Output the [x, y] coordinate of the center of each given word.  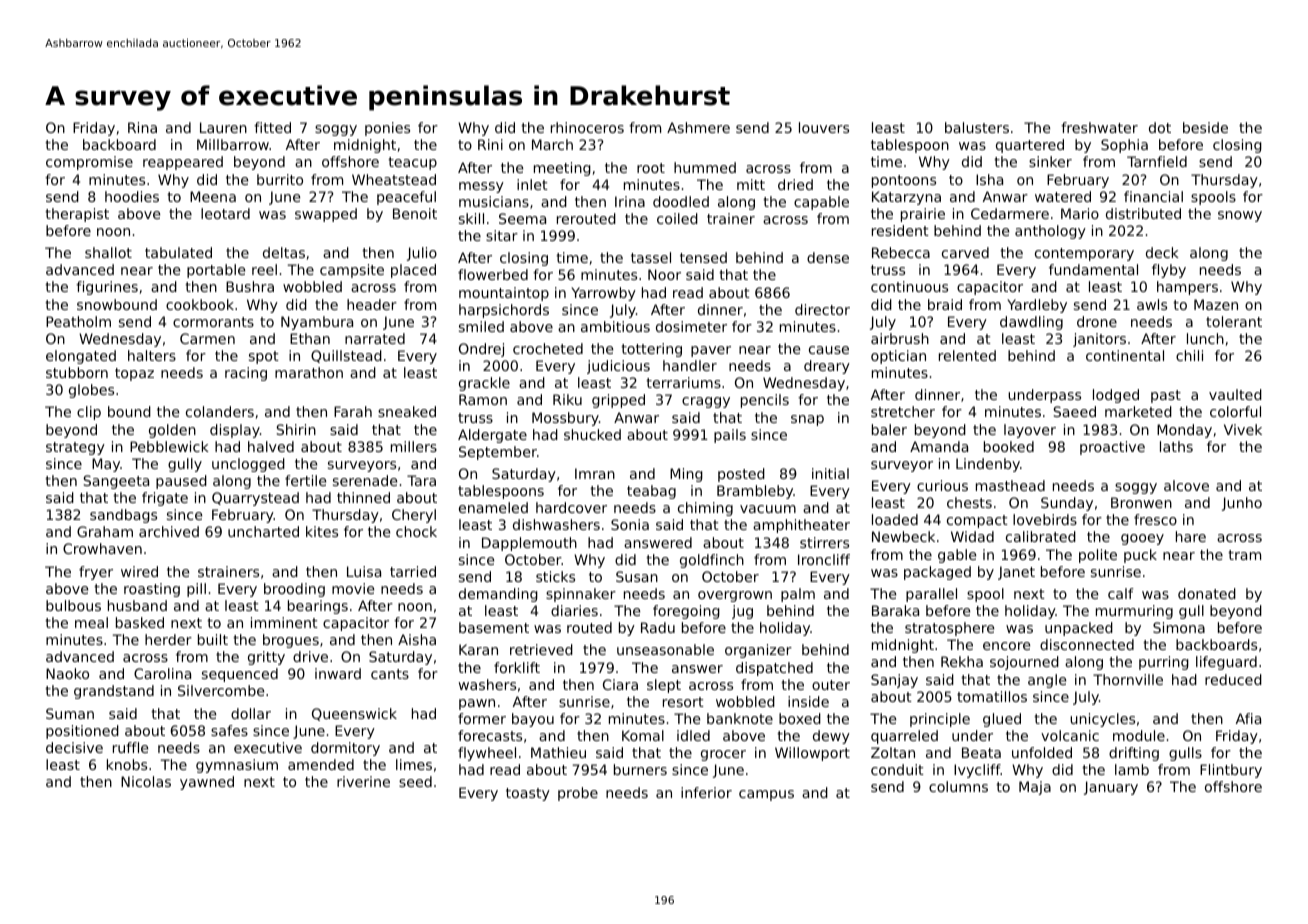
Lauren [223, 127]
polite [1098, 556]
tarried [413, 571]
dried [795, 184]
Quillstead [346, 356]
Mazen [1216, 304]
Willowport [812, 754]
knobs [127, 764]
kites [322, 531]
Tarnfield [1157, 161]
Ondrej [481, 350]
